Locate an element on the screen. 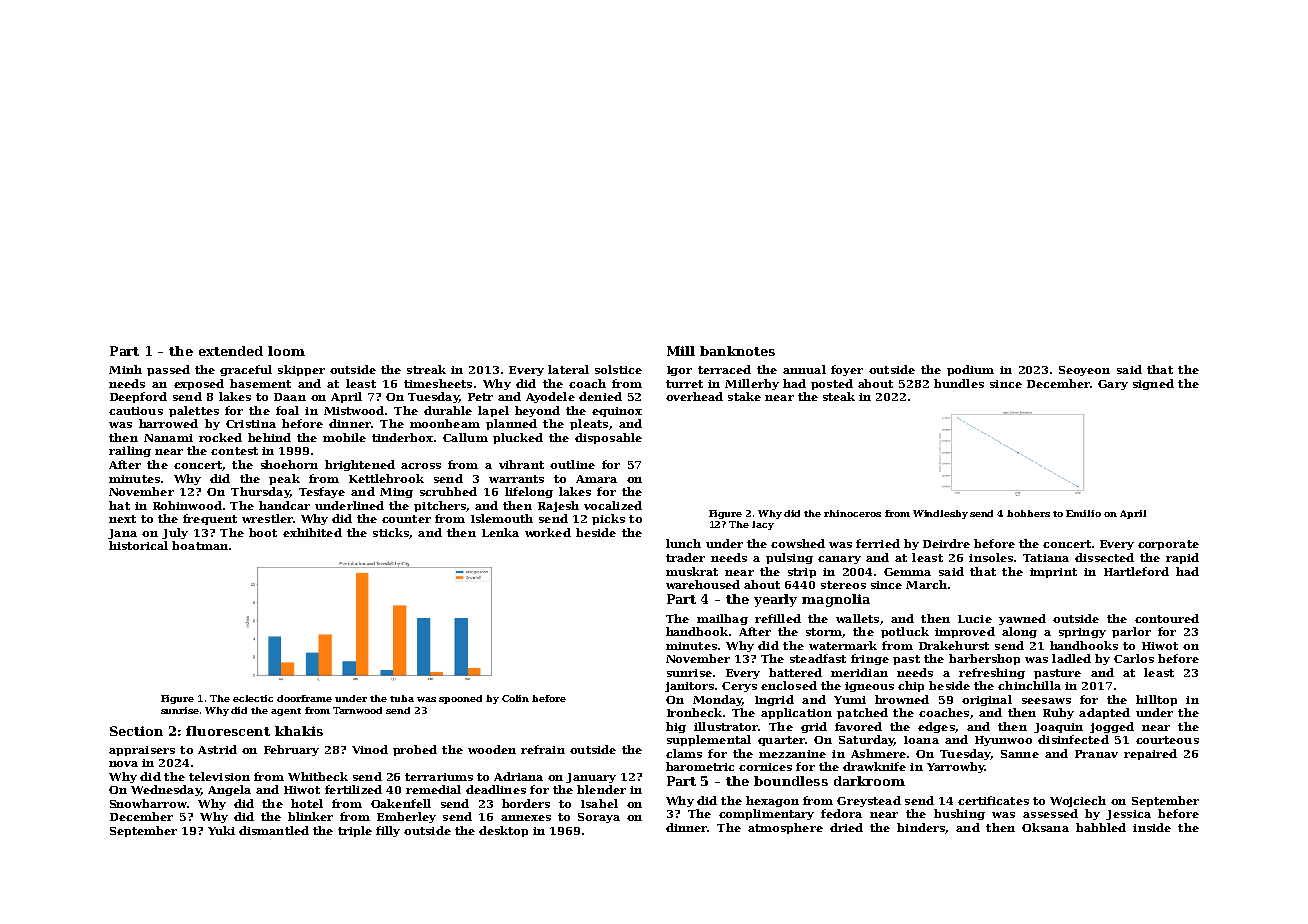 This screenshot has width=1308, height=924. steak is located at coordinates (839, 396).
